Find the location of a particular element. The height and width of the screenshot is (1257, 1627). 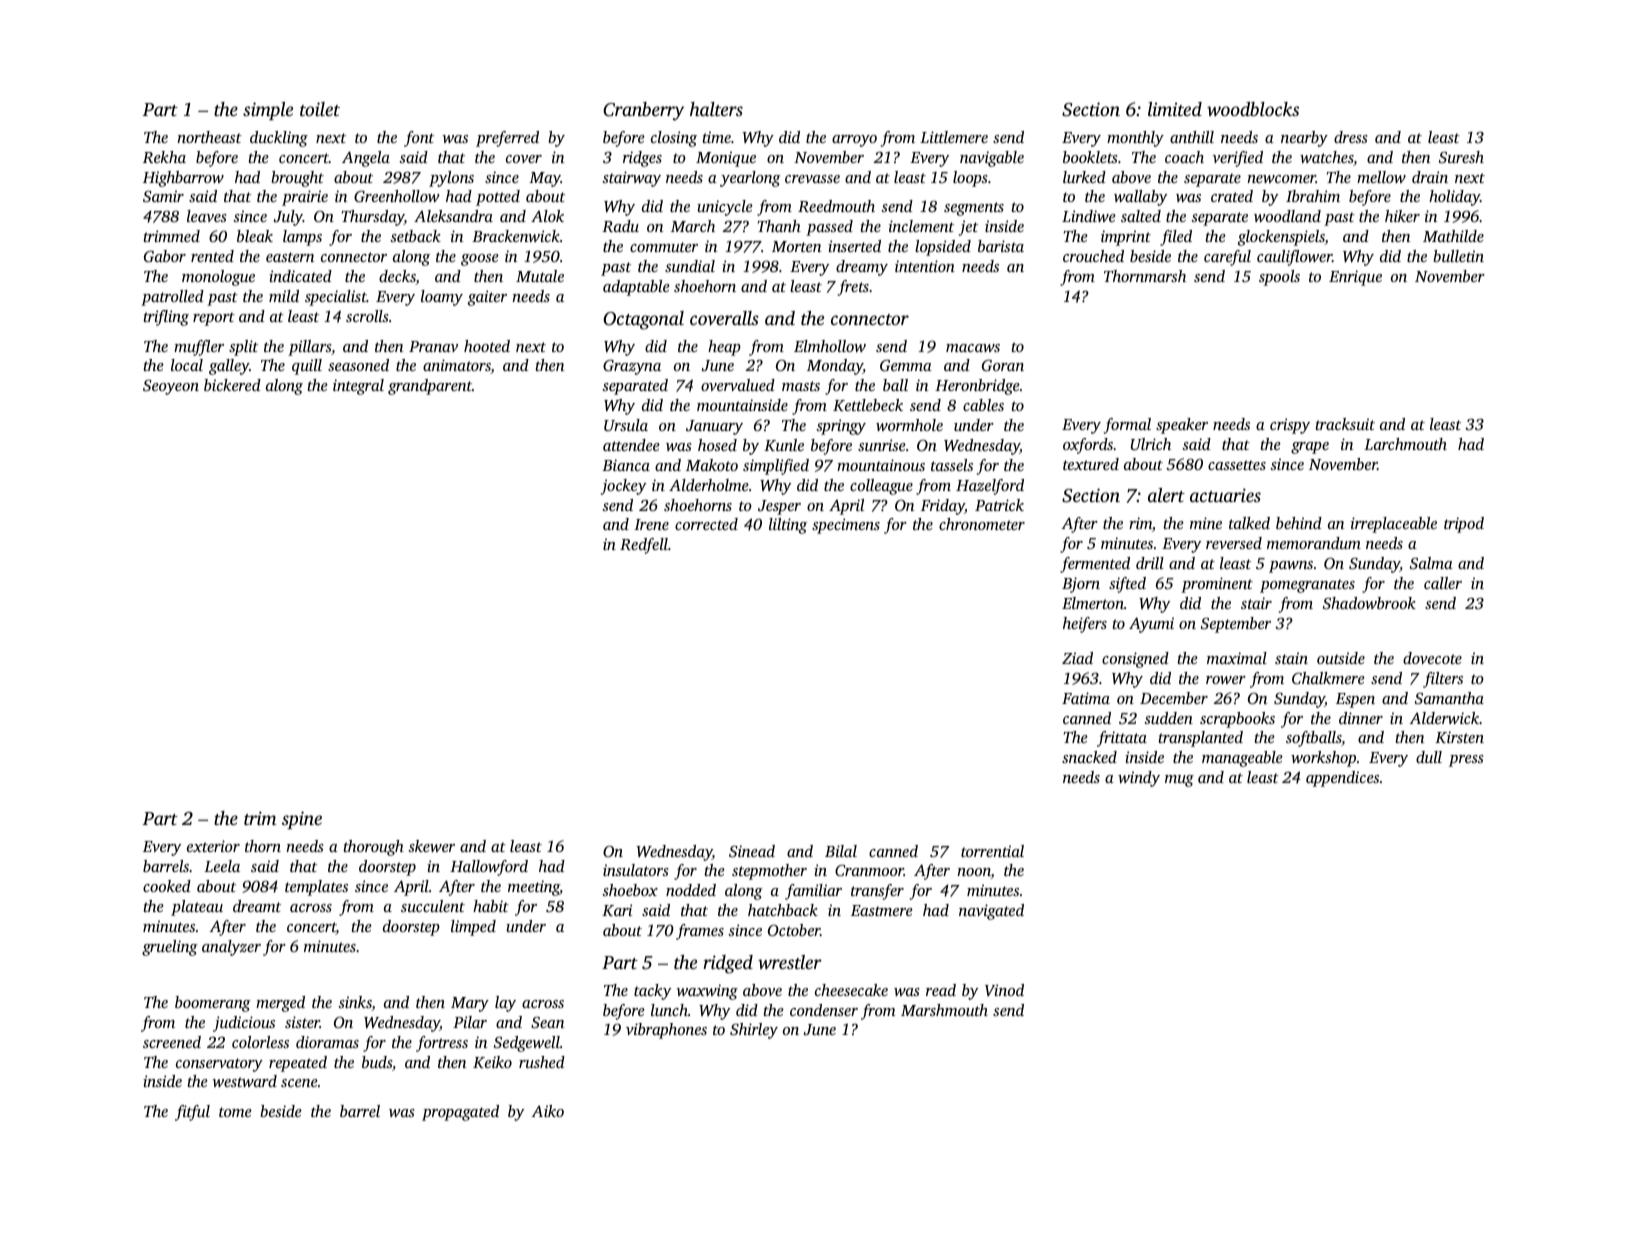

Morten is located at coordinates (796, 246).
